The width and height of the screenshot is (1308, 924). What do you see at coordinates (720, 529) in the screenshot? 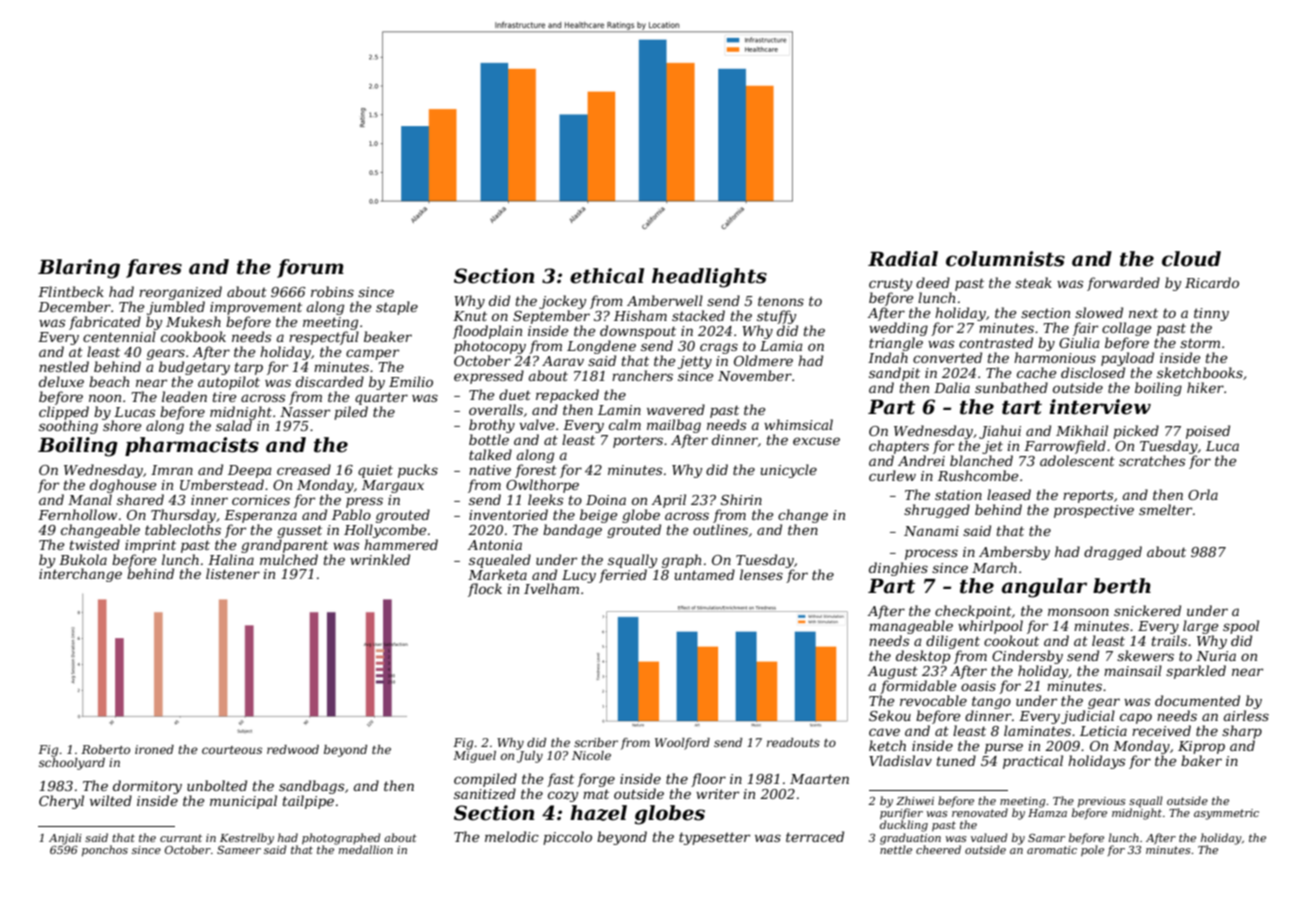
I see `outlines` at bounding box center [720, 529].
